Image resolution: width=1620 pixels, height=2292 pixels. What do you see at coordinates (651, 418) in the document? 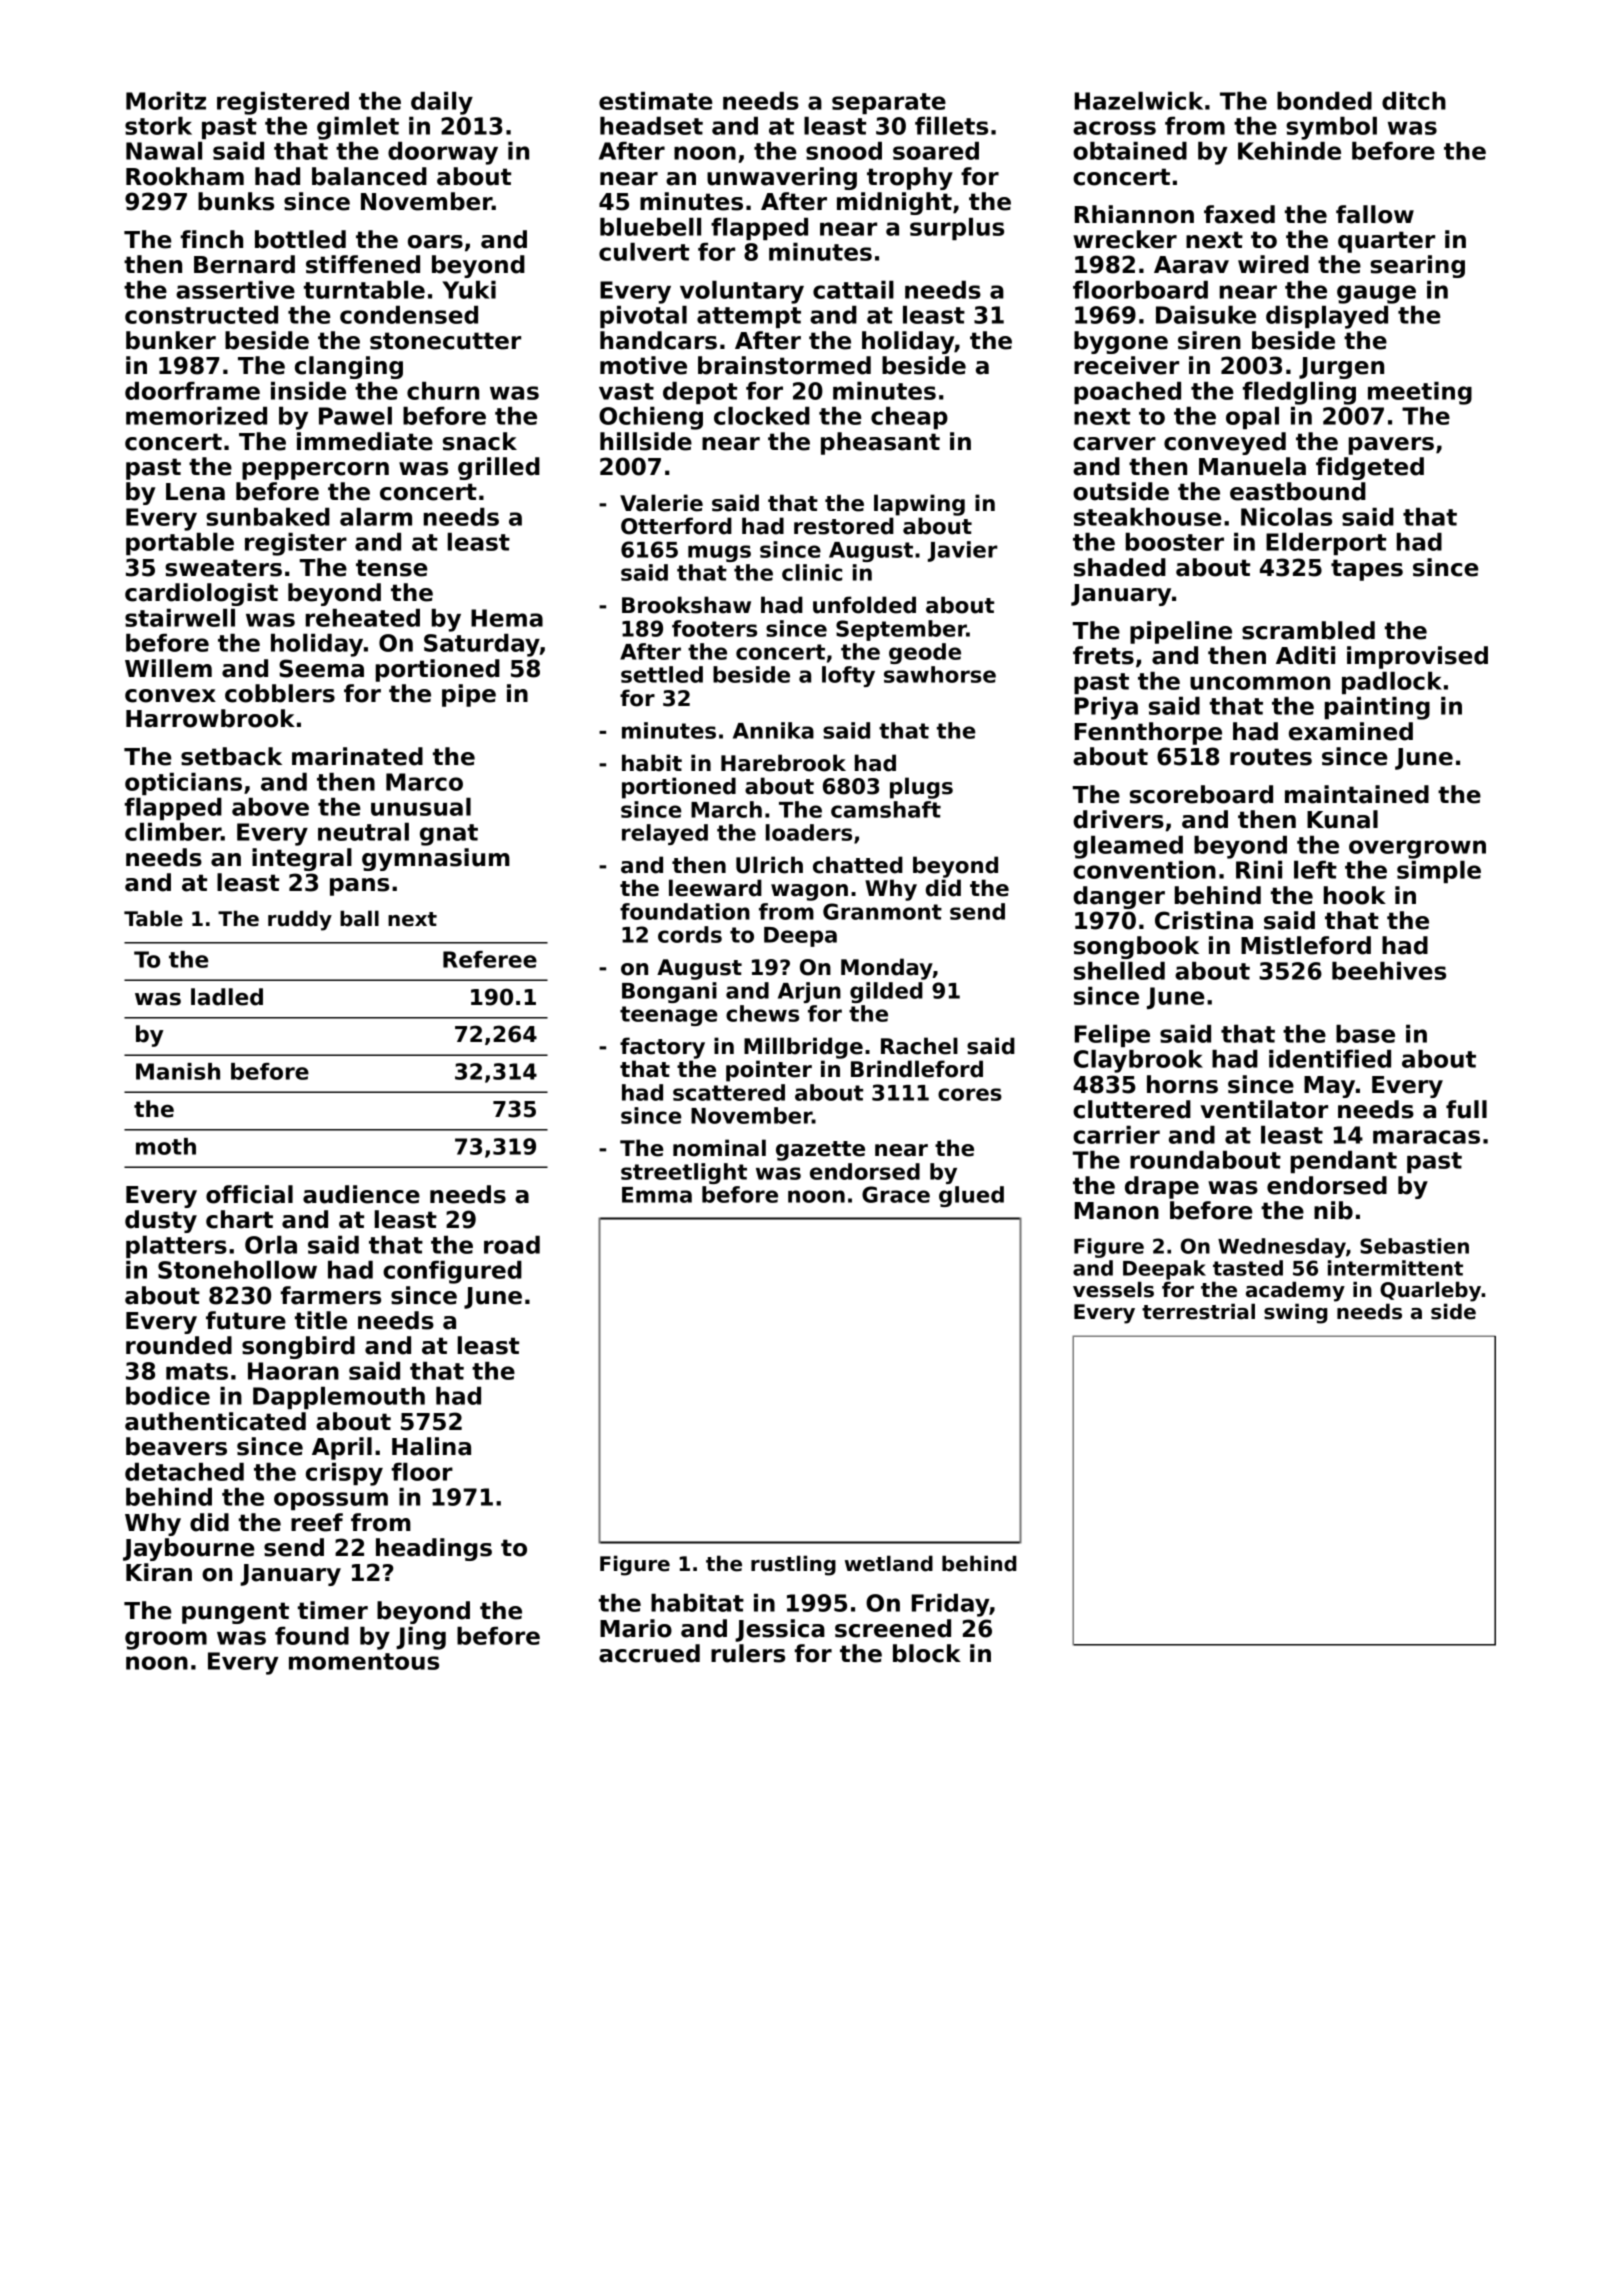
I see `Ochieng` at bounding box center [651, 418].
